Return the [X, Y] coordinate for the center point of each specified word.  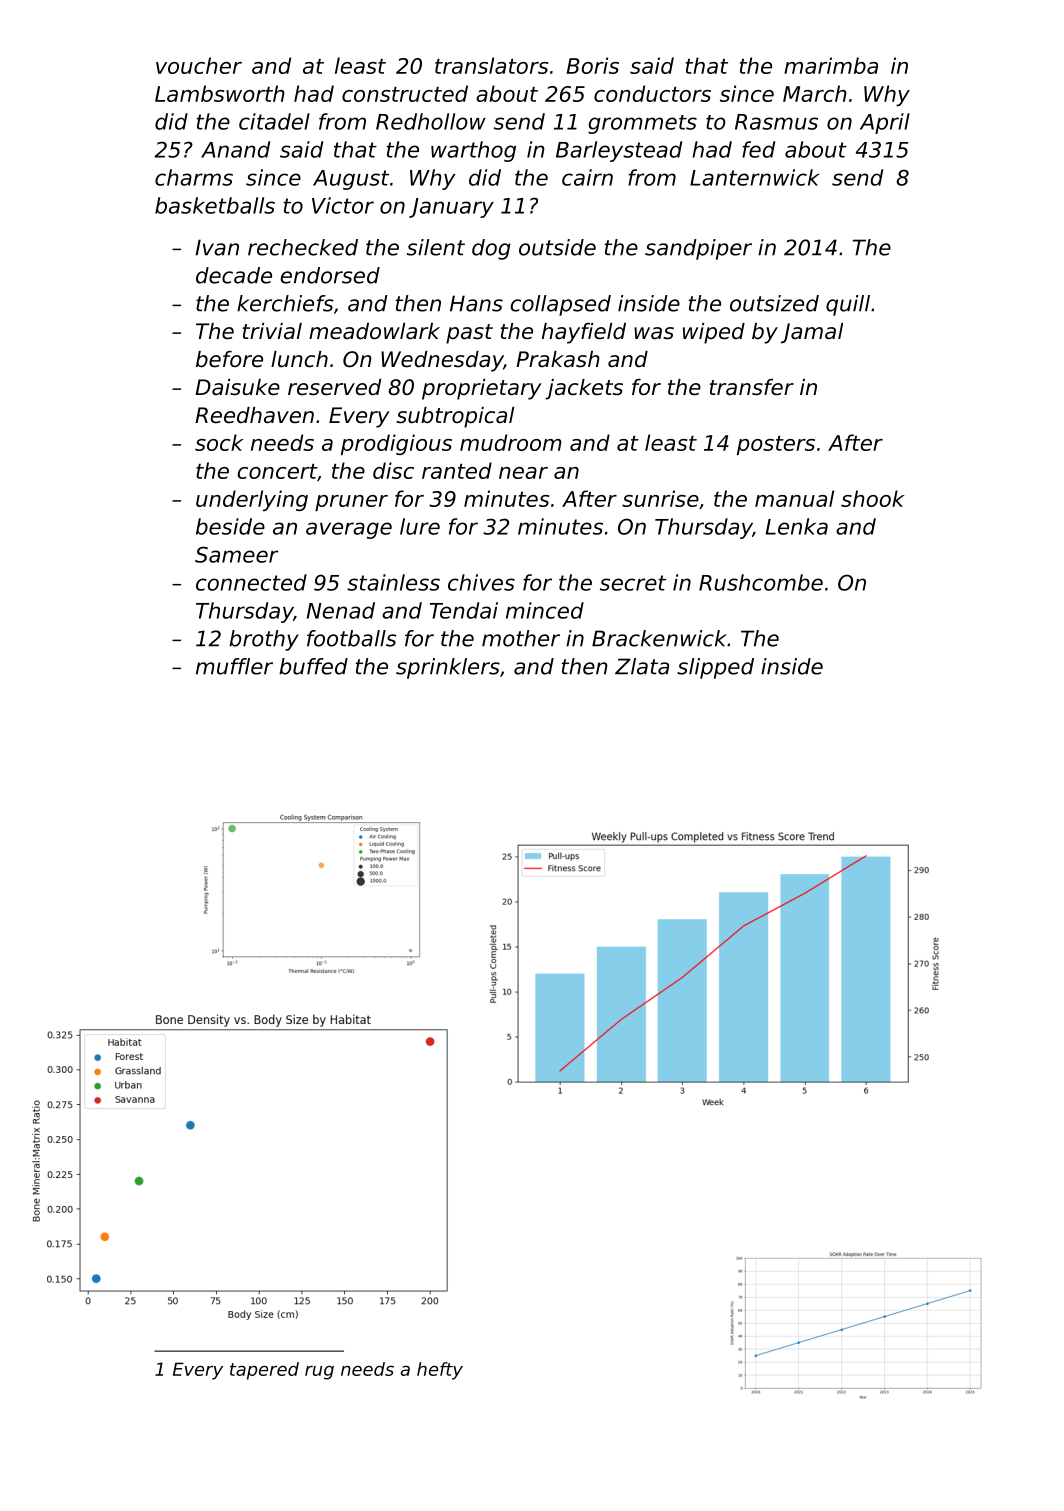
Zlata [642, 666]
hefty [440, 1371]
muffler [234, 666]
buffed [313, 666]
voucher [199, 65]
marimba [831, 65]
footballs [352, 638]
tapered [264, 1371]
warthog [473, 151]
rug [319, 1373]
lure [420, 526]
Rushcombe [761, 582]
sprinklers [448, 668]
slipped [715, 668]
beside [230, 526]
